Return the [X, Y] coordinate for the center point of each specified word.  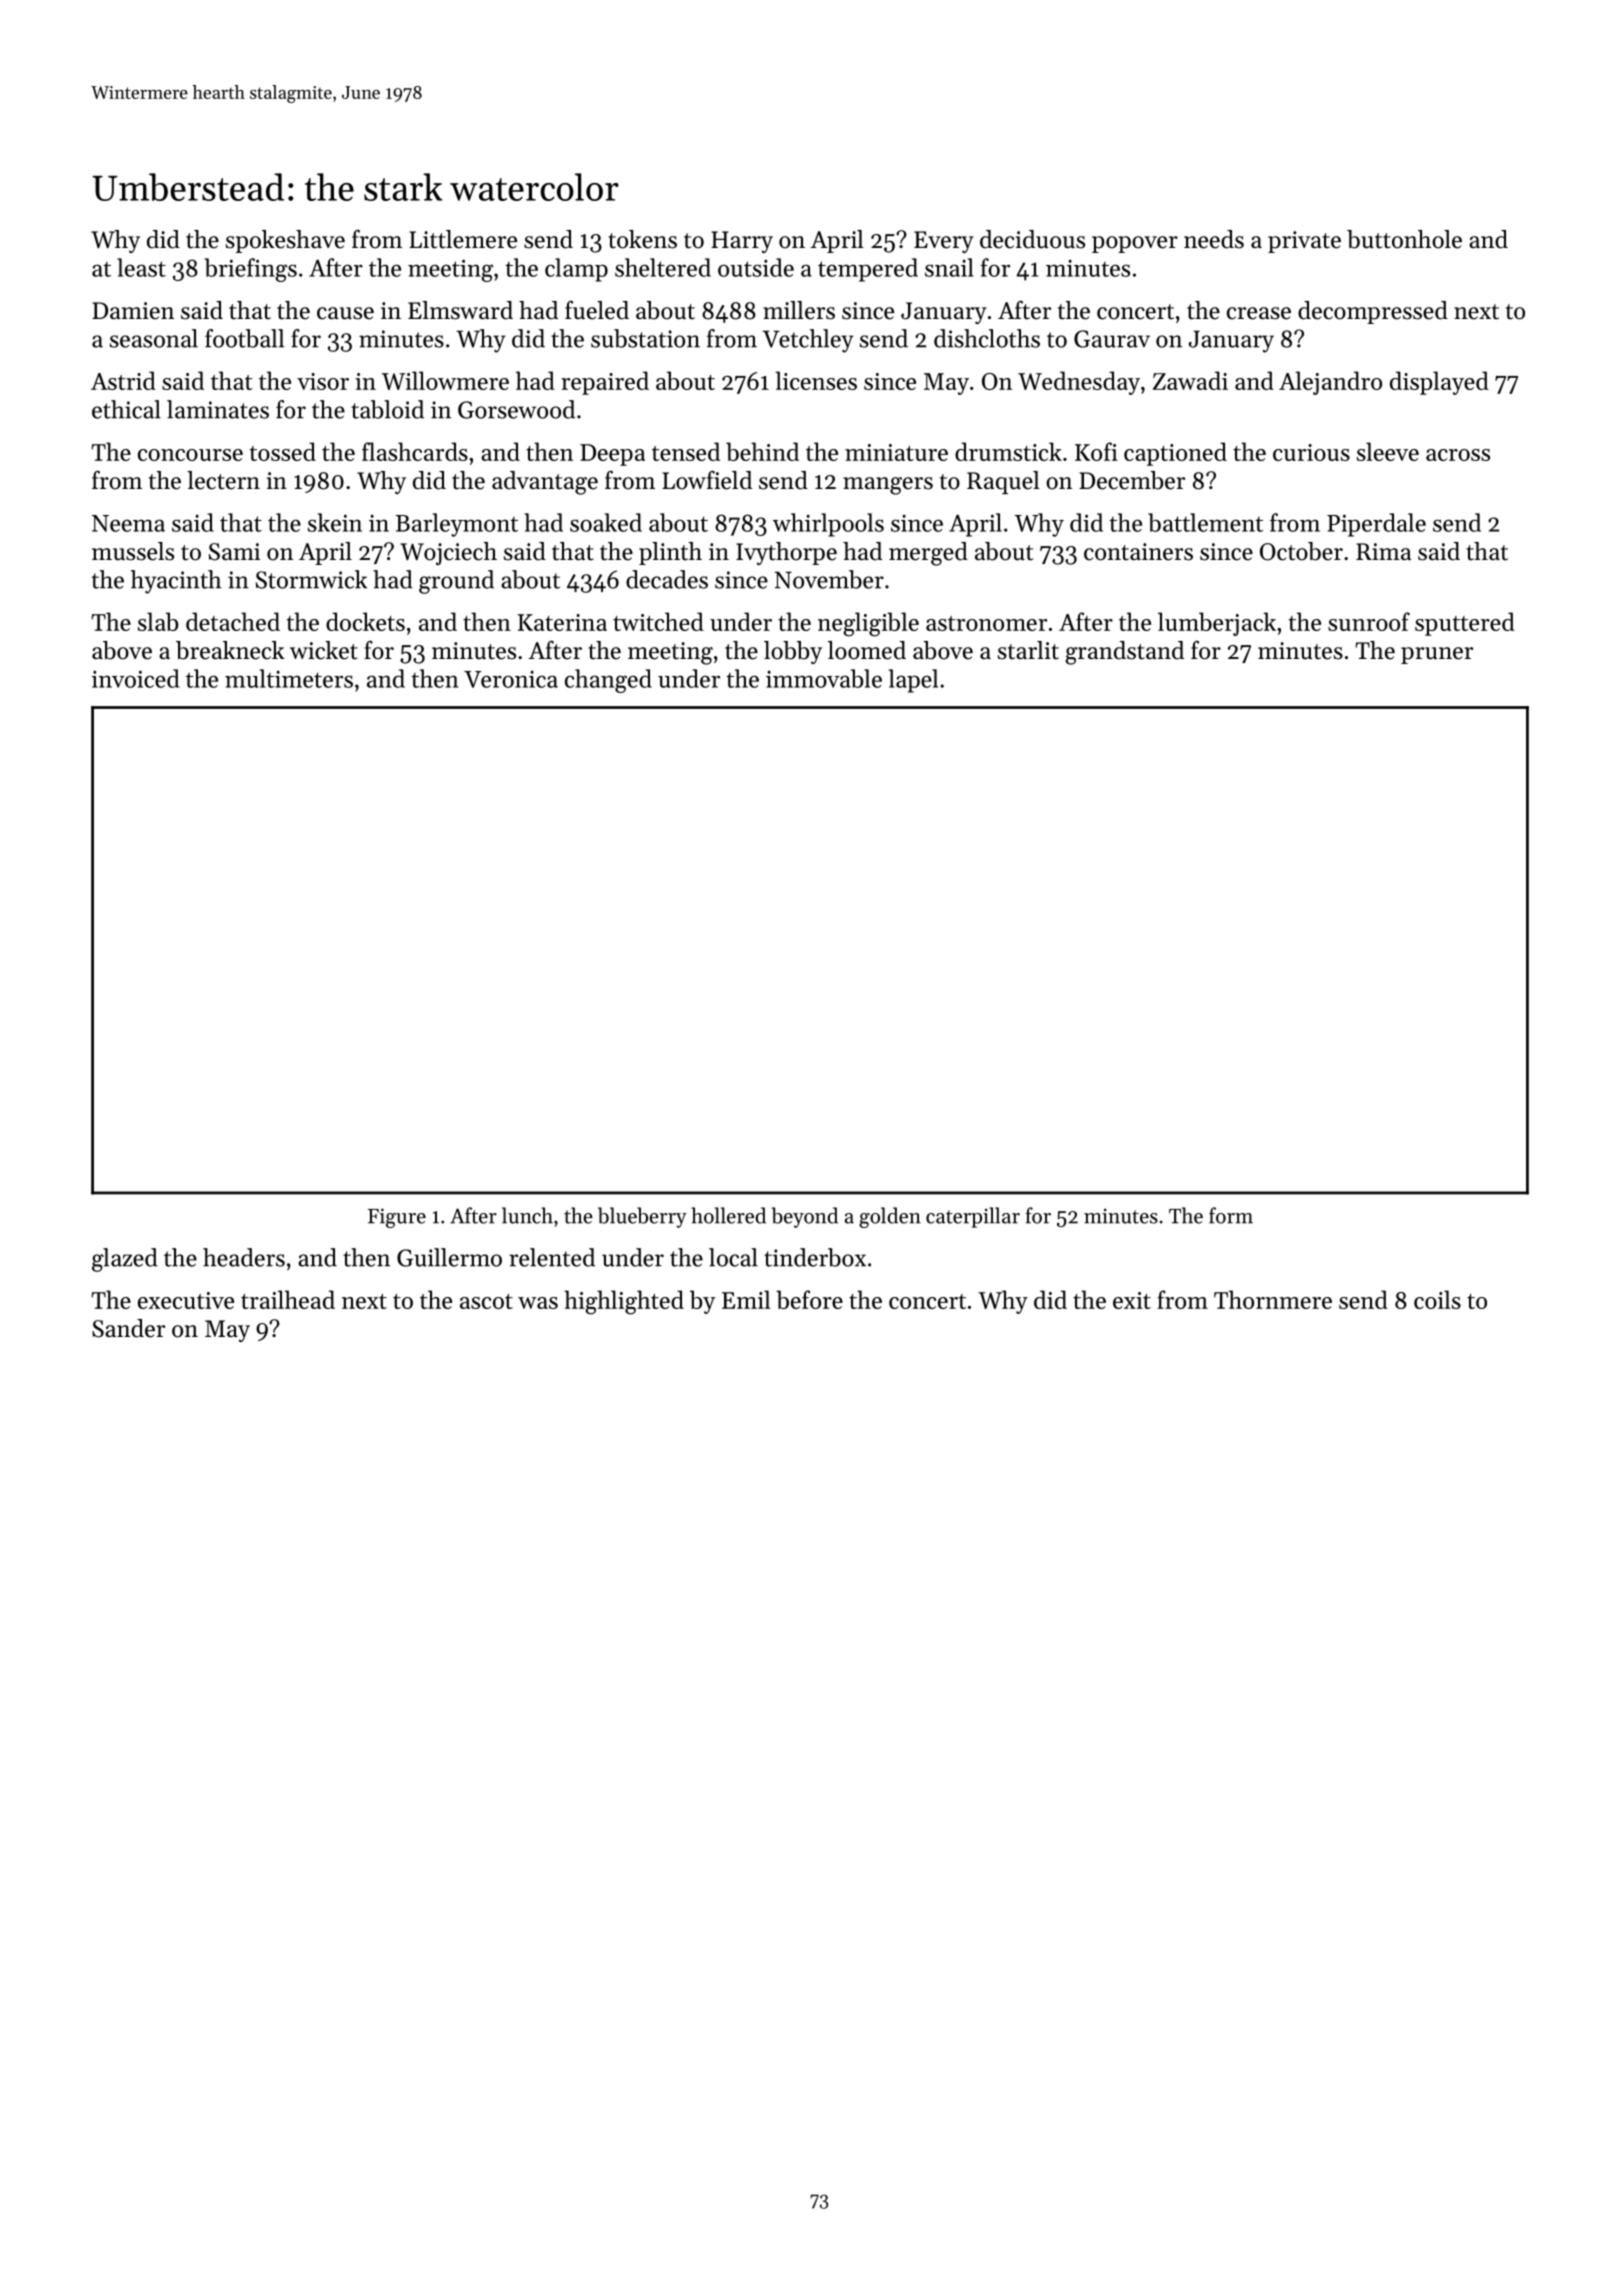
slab [158, 621]
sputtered [1465, 624]
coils [1437, 1299]
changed [608, 681]
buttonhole [1404, 239]
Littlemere [463, 239]
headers [244, 1257]
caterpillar [973, 1217]
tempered [868, 270]
